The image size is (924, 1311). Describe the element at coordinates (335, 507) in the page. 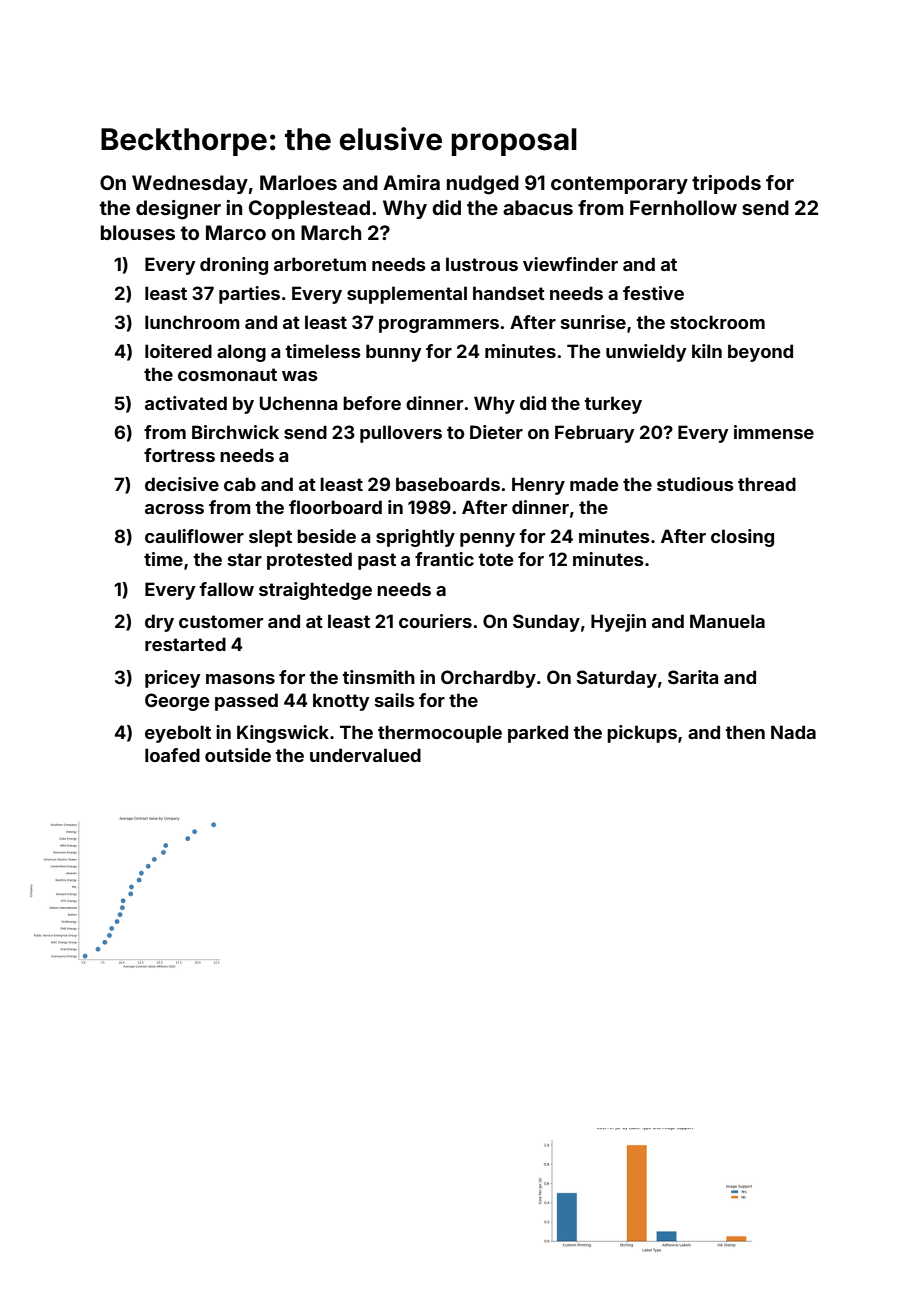

I see `floorboard` at that location.
